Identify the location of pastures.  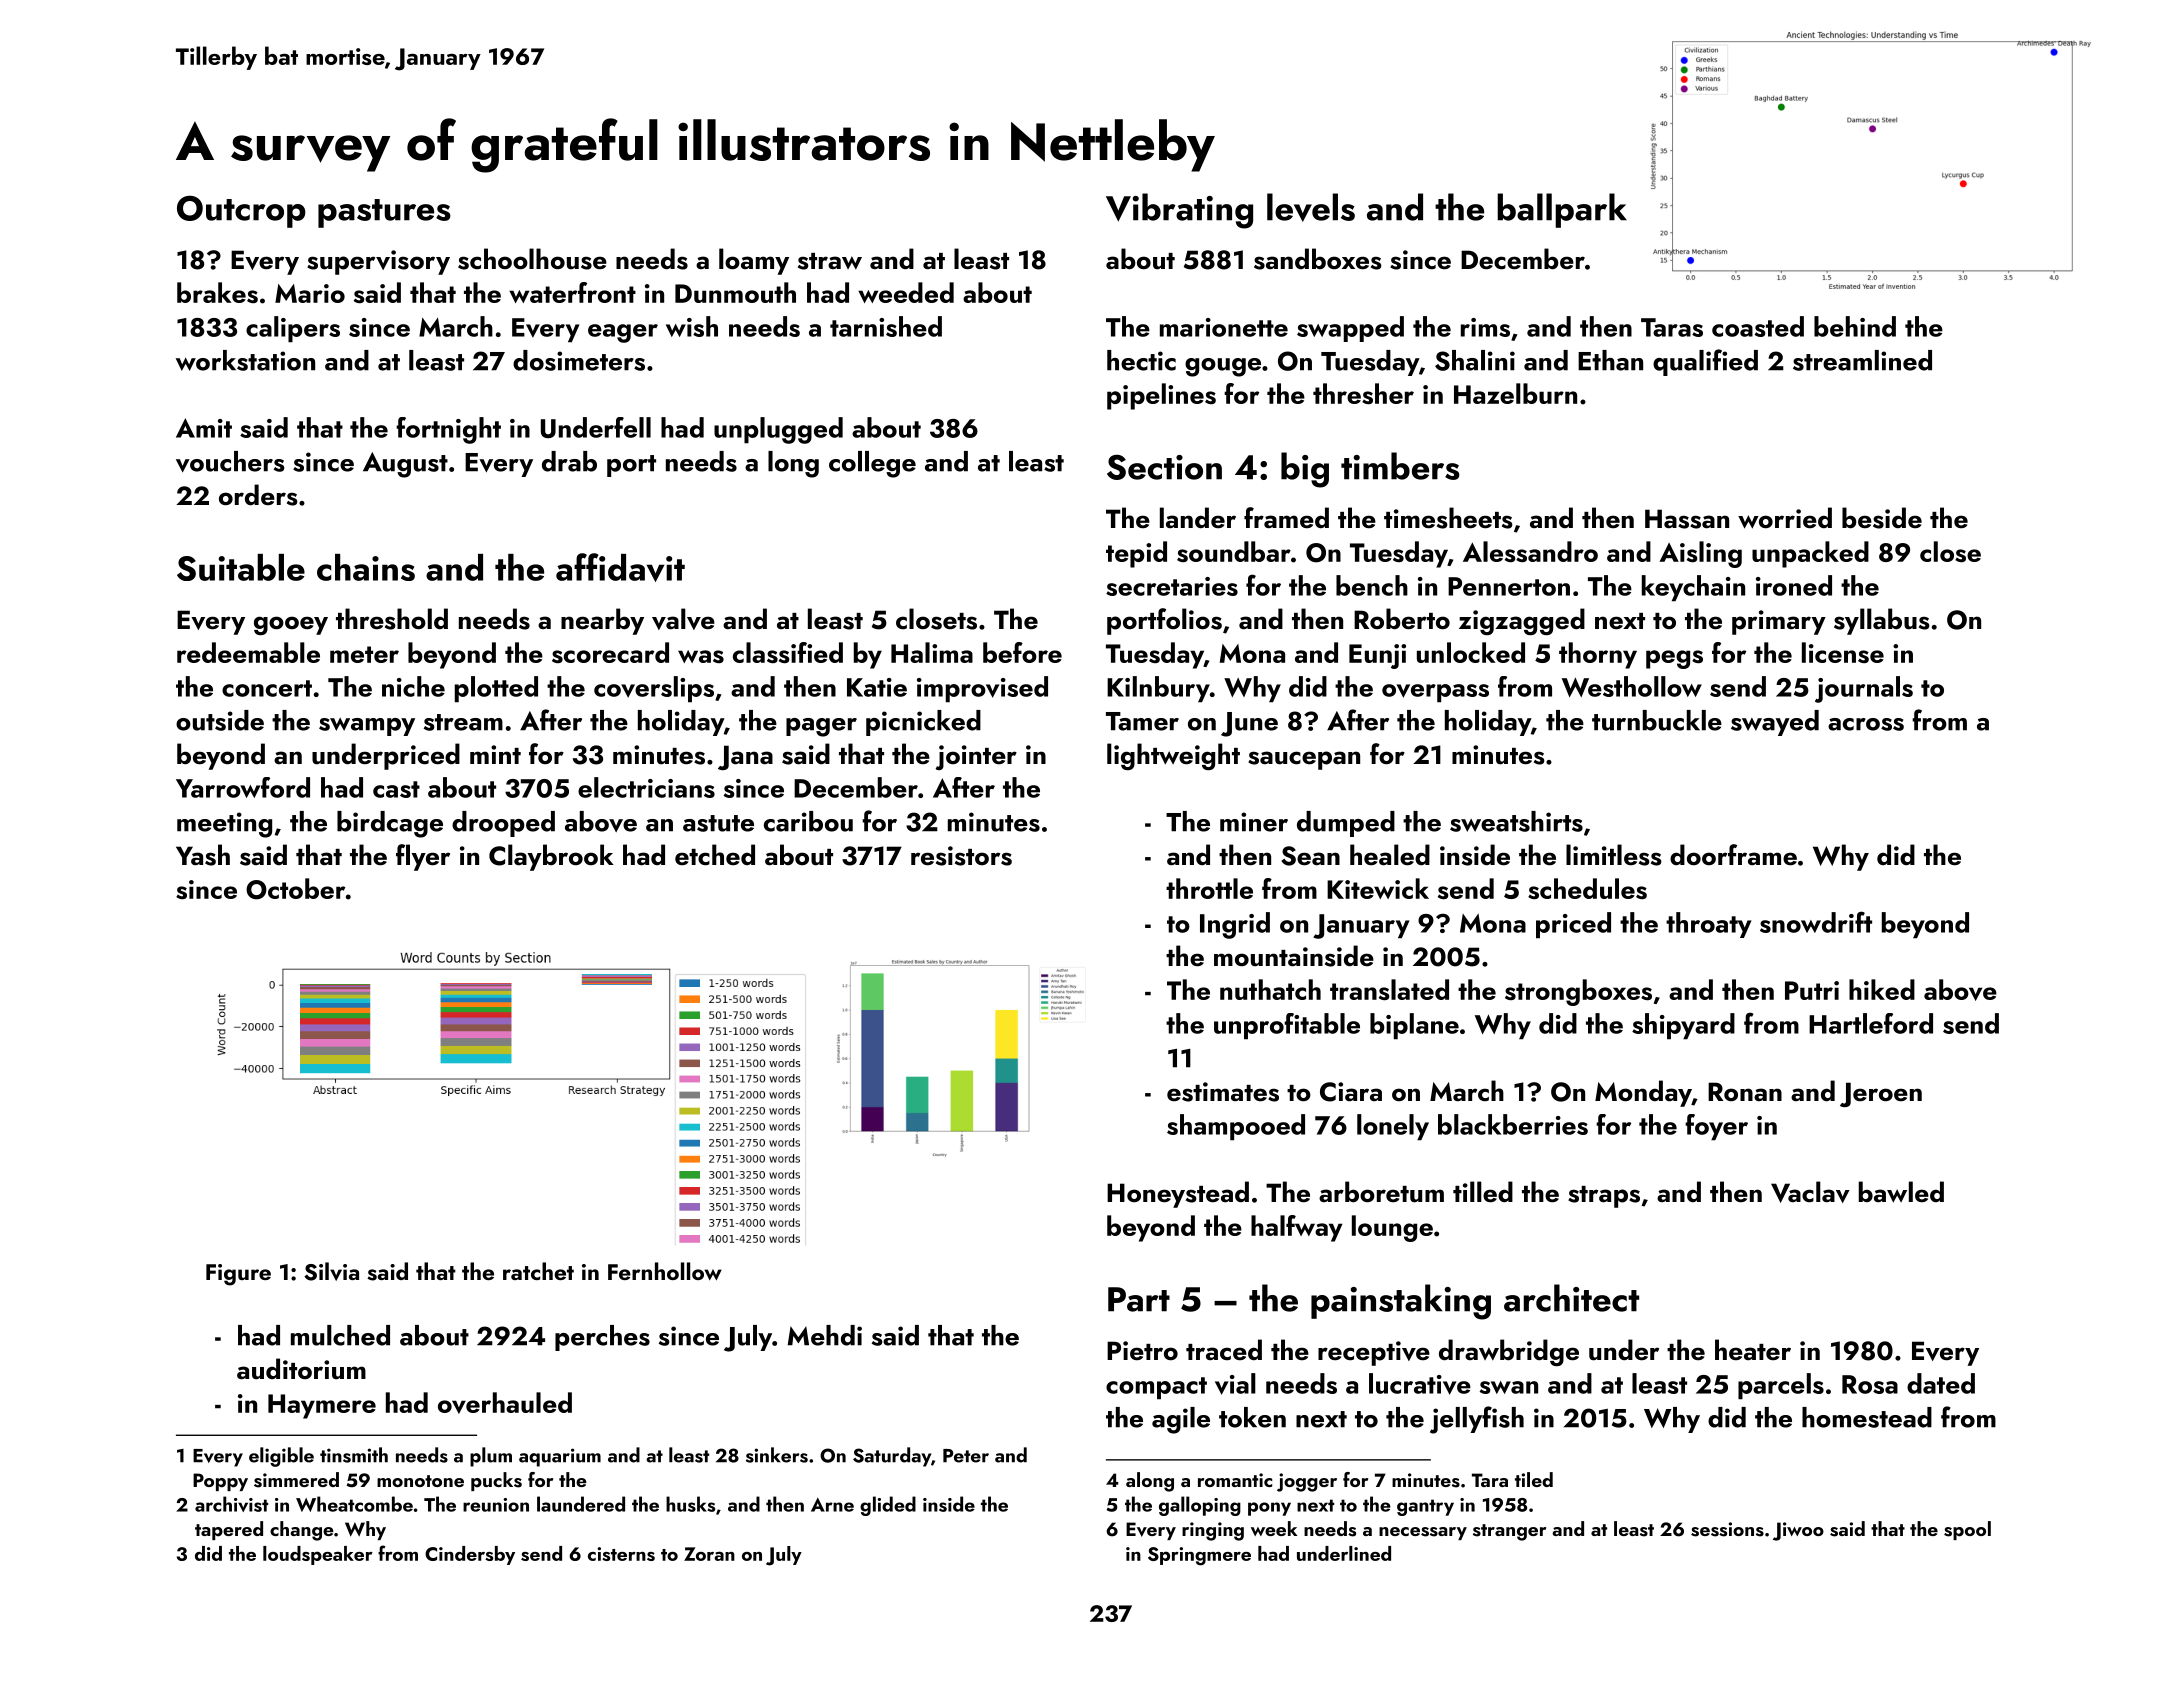
(384, 213).
